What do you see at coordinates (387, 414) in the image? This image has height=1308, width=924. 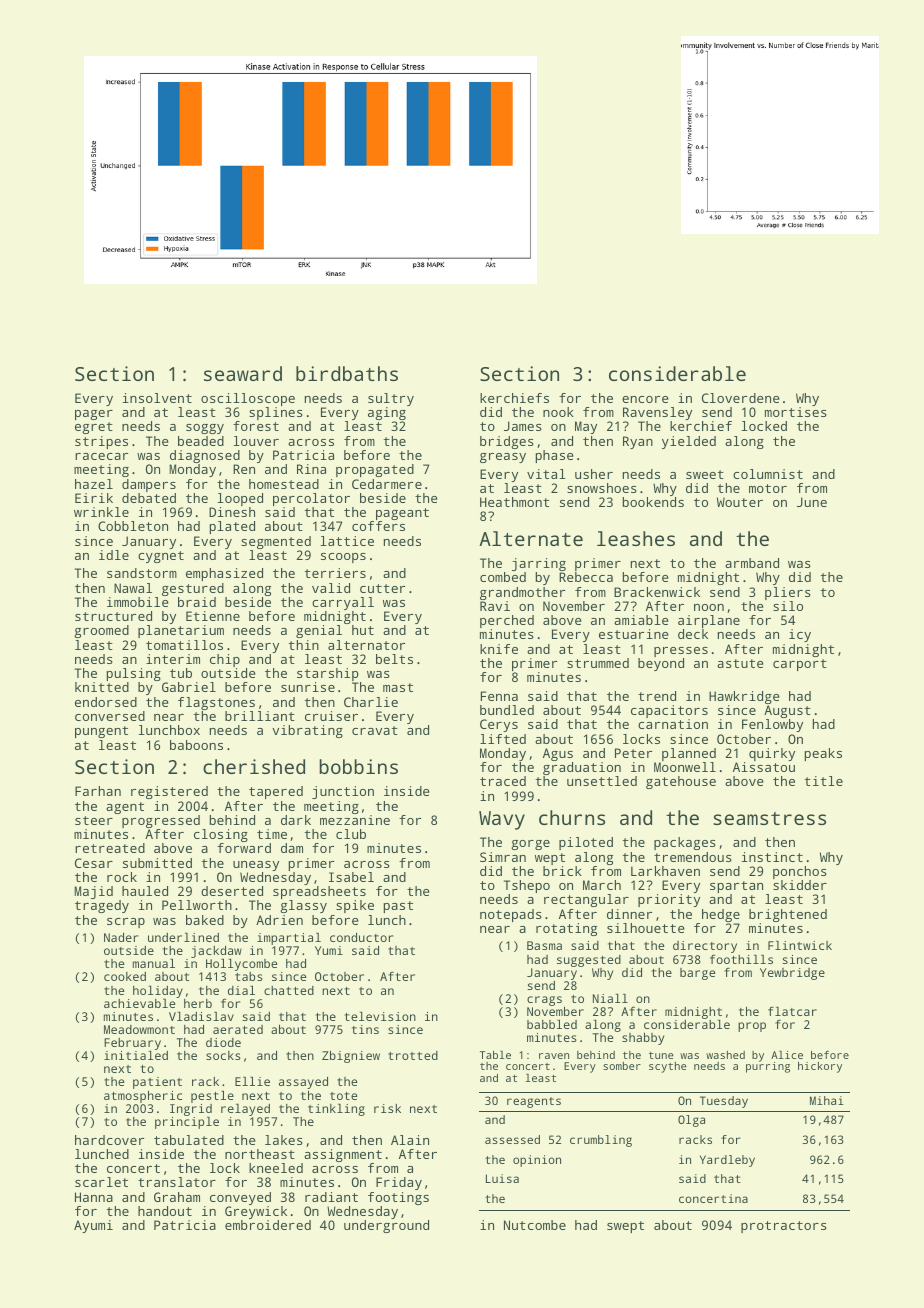 I see `aging` at bounding box center [387, 414].
